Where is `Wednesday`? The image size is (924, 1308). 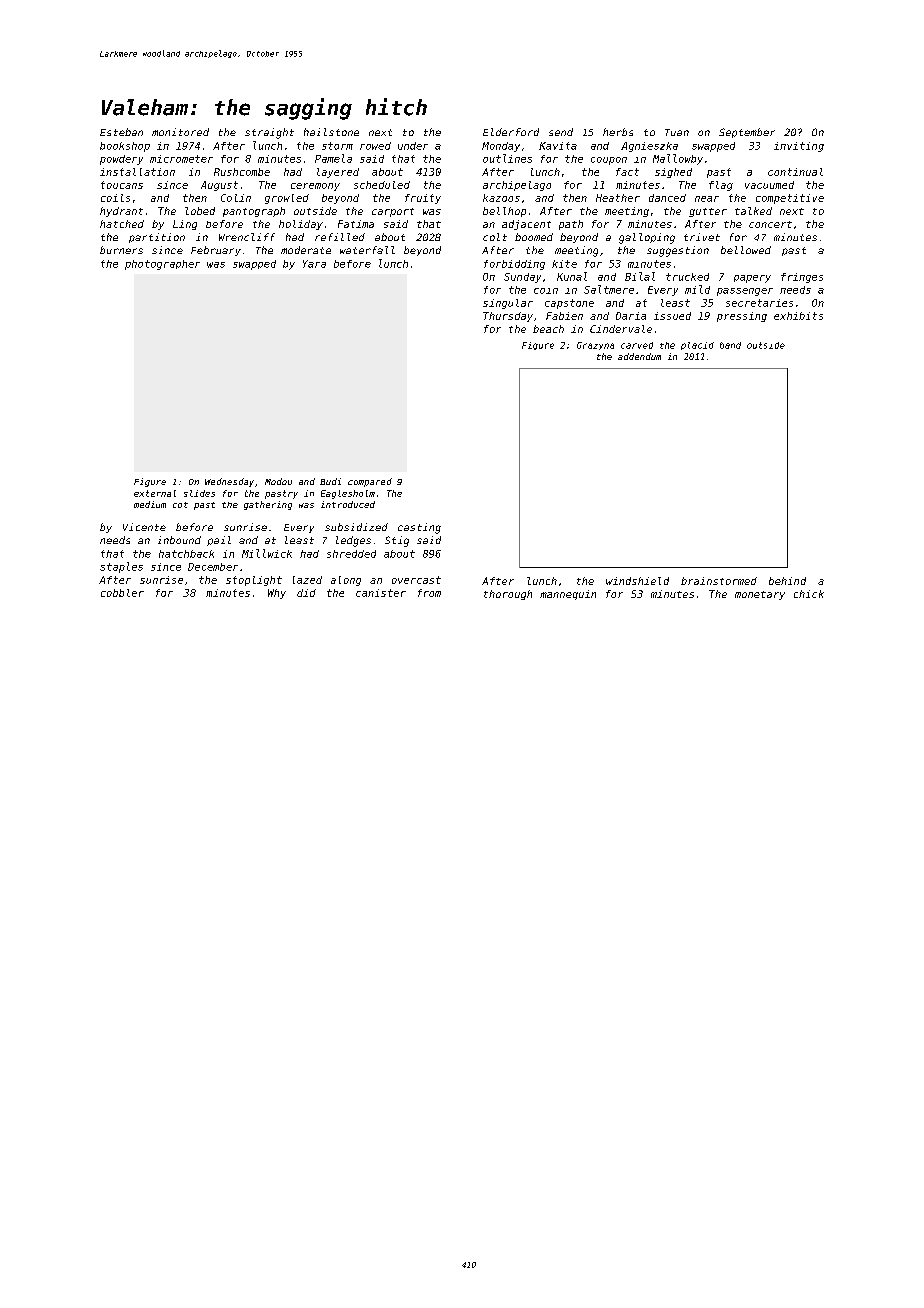
Wednesday is located at coordinates (229, 482).
